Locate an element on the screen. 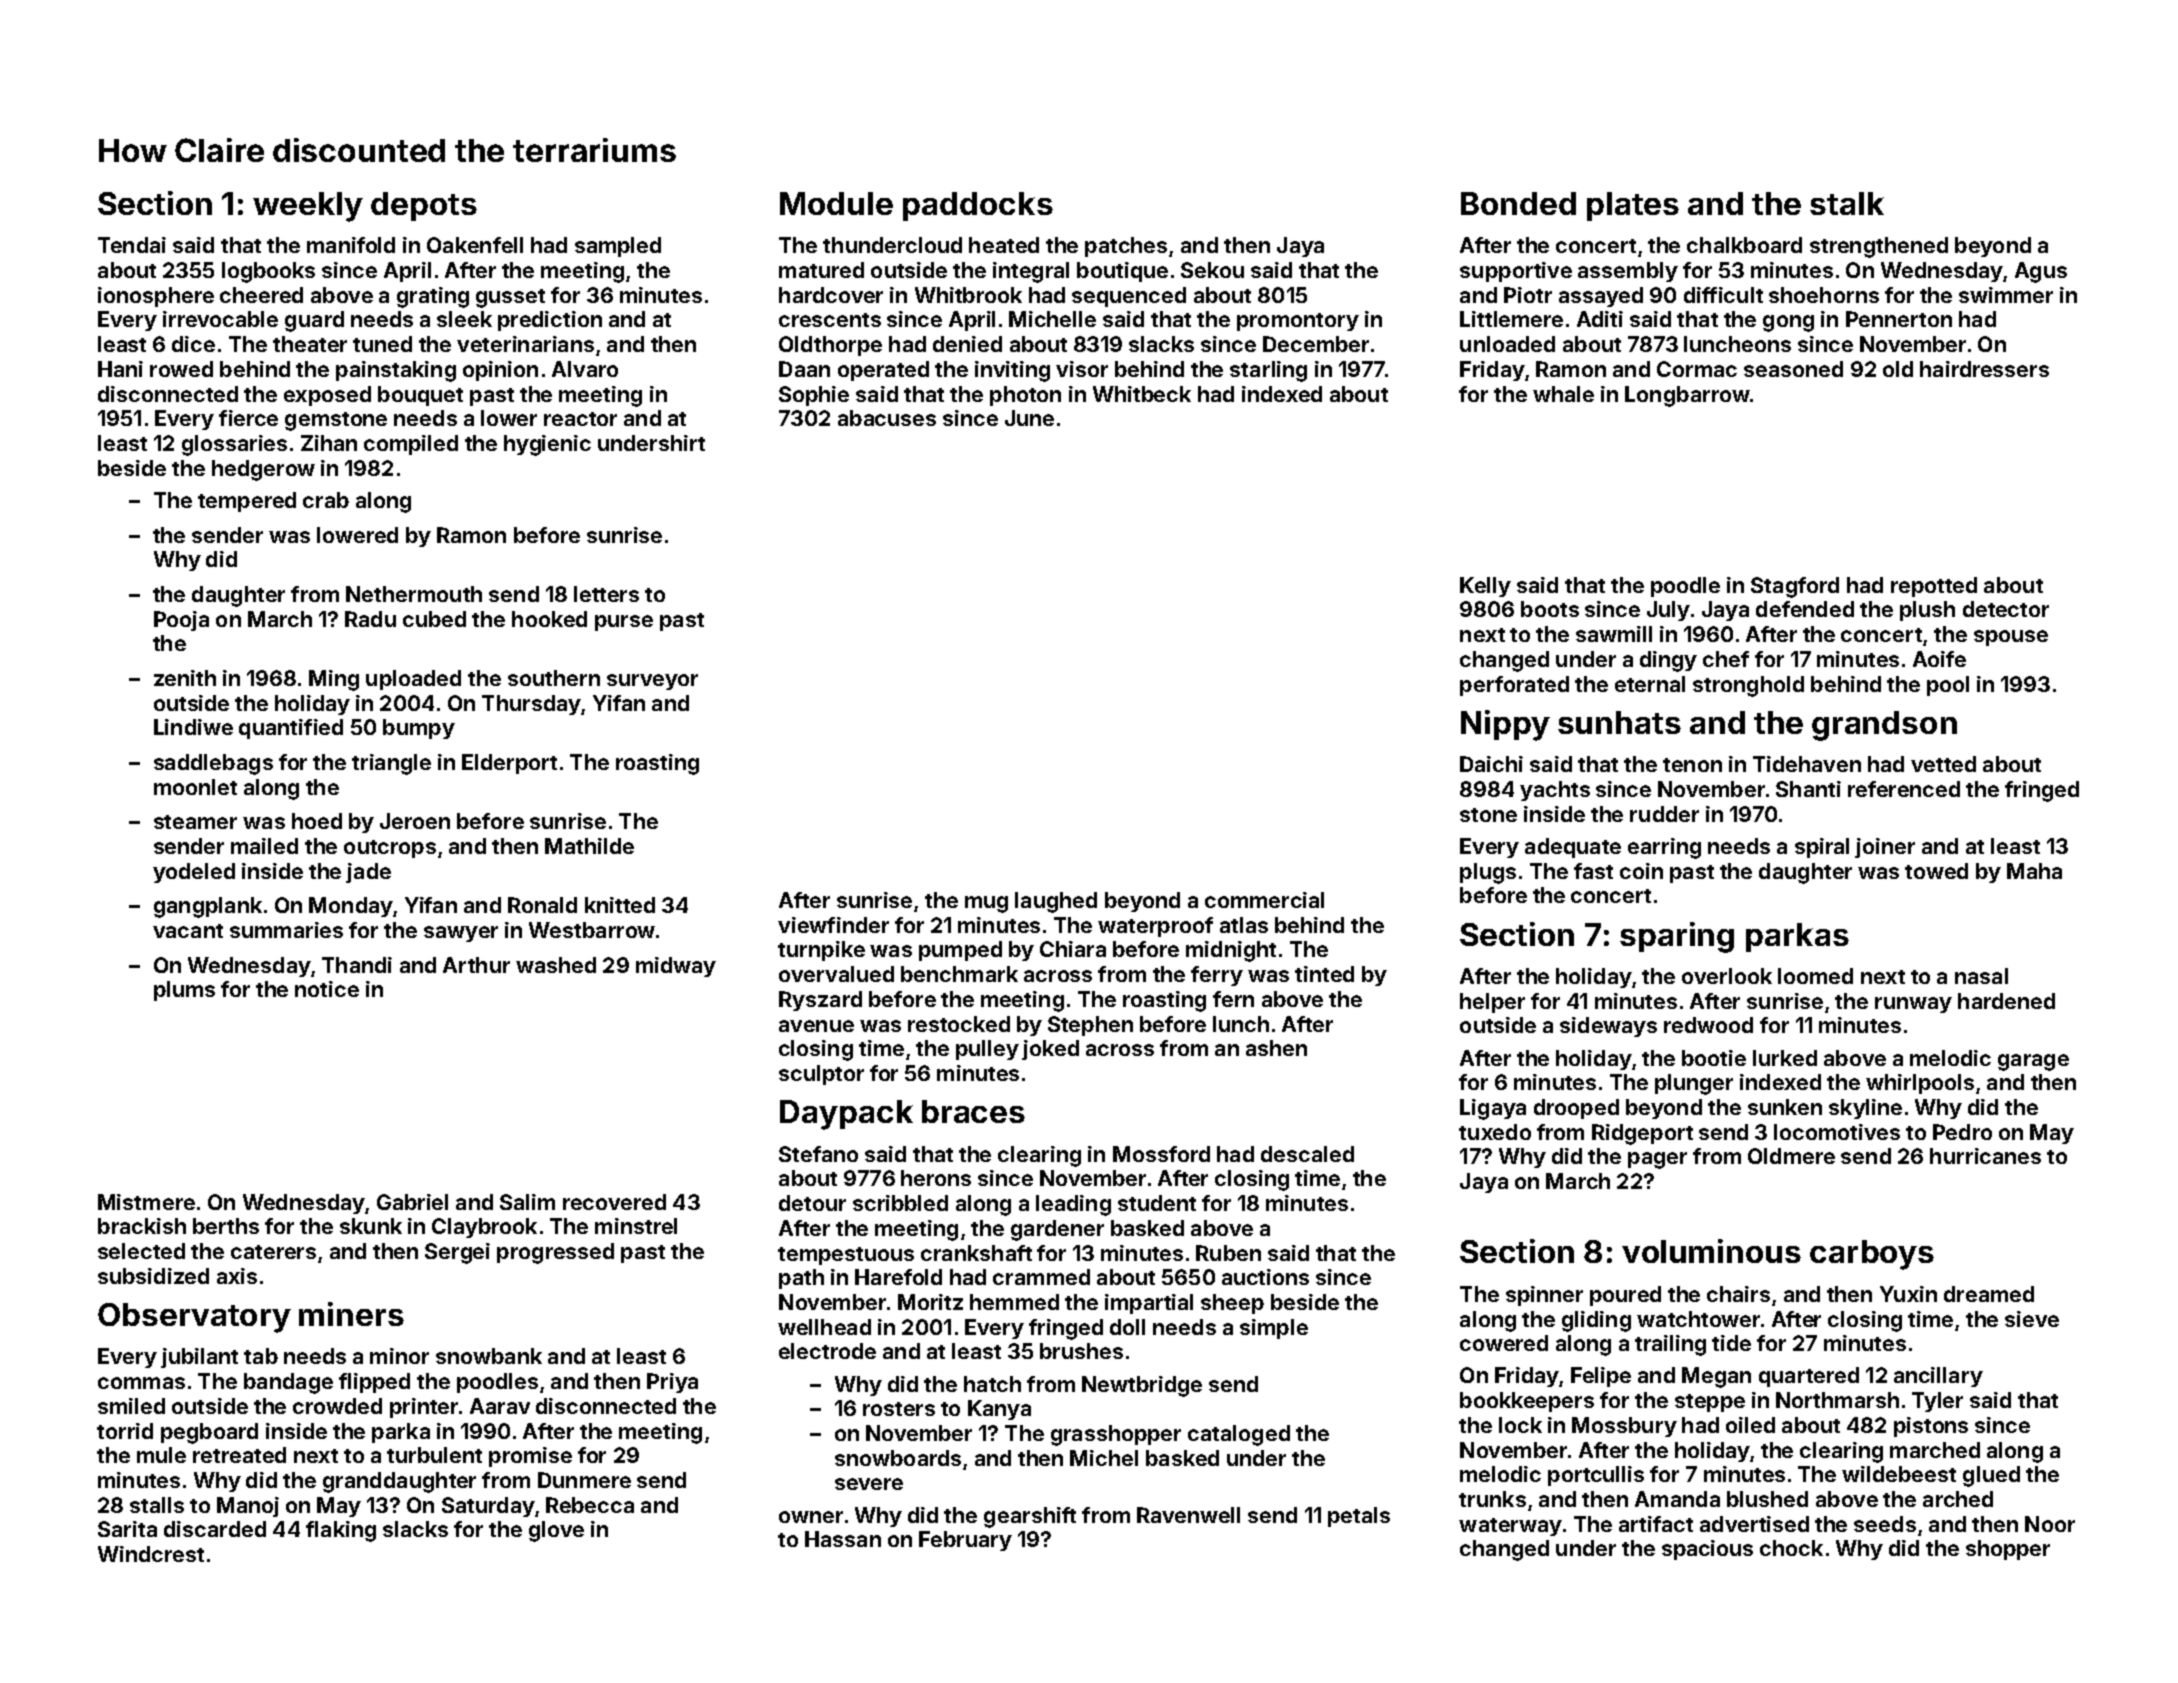 The height and width of the screenshot is (1683, 2178). axis is located at coordinates (237, 1276).
